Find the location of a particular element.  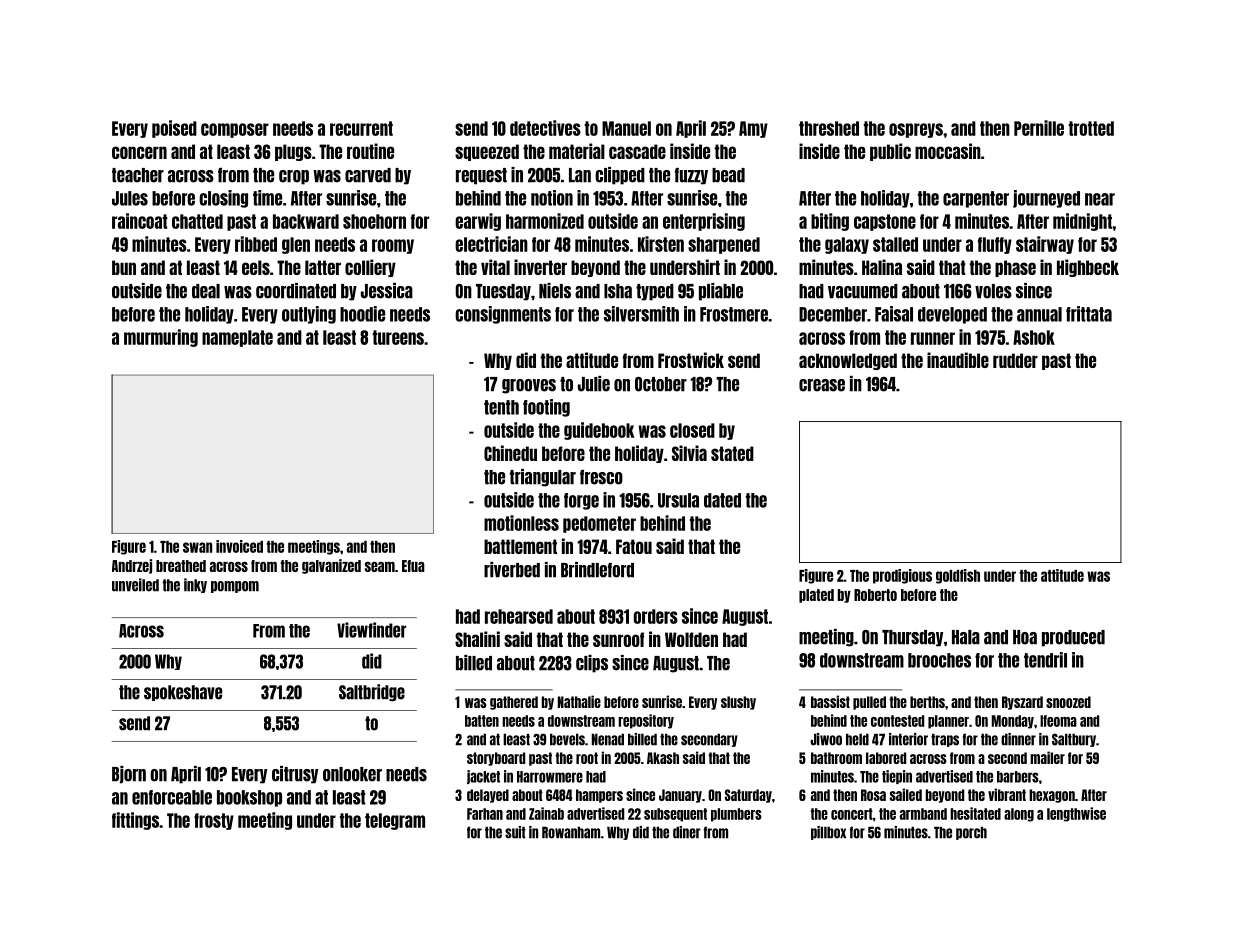

bun is located at coordinates (124, 267).
